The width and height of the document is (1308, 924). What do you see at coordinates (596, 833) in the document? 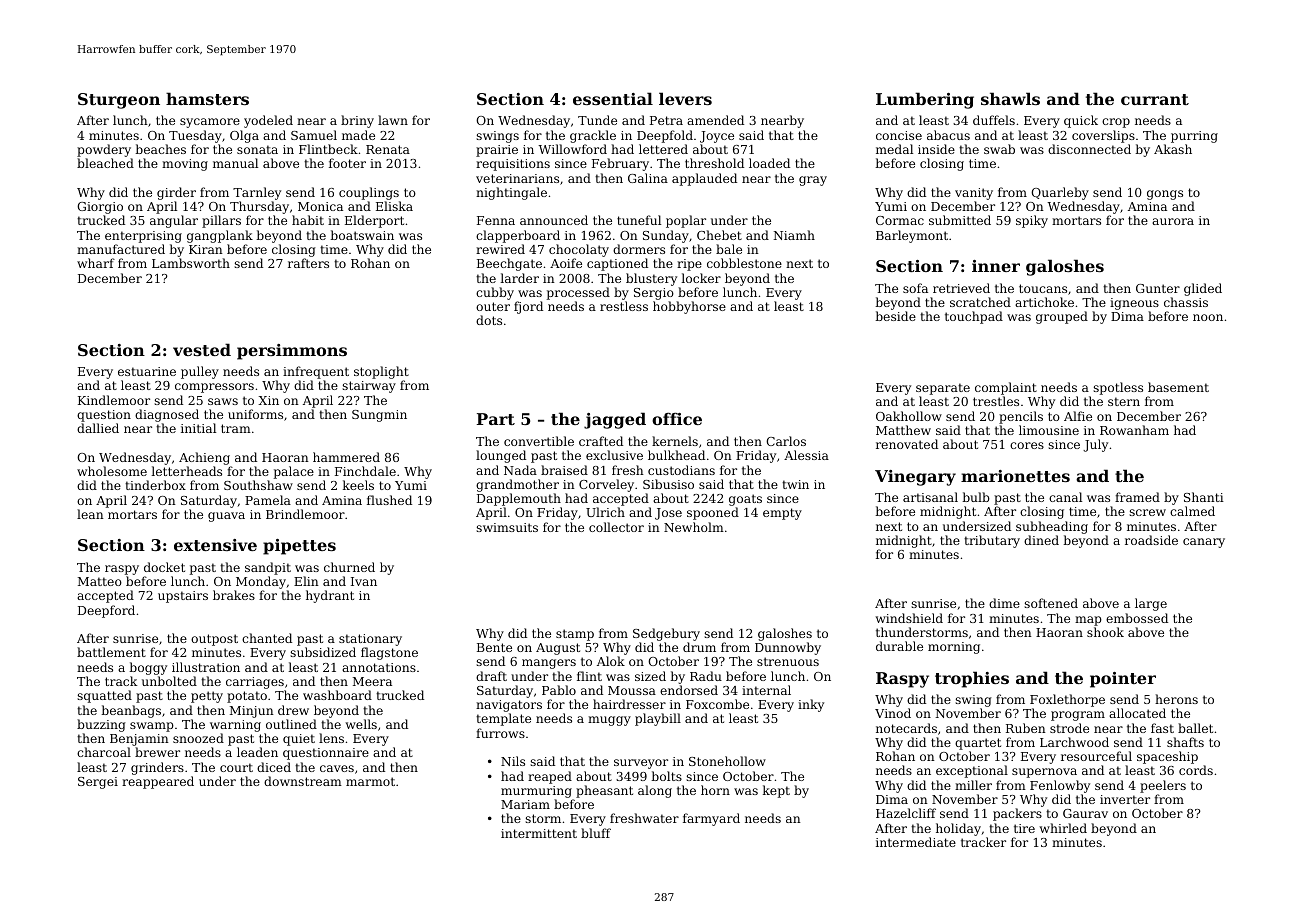
I see `bluff` at bounding box center [596, 833].
